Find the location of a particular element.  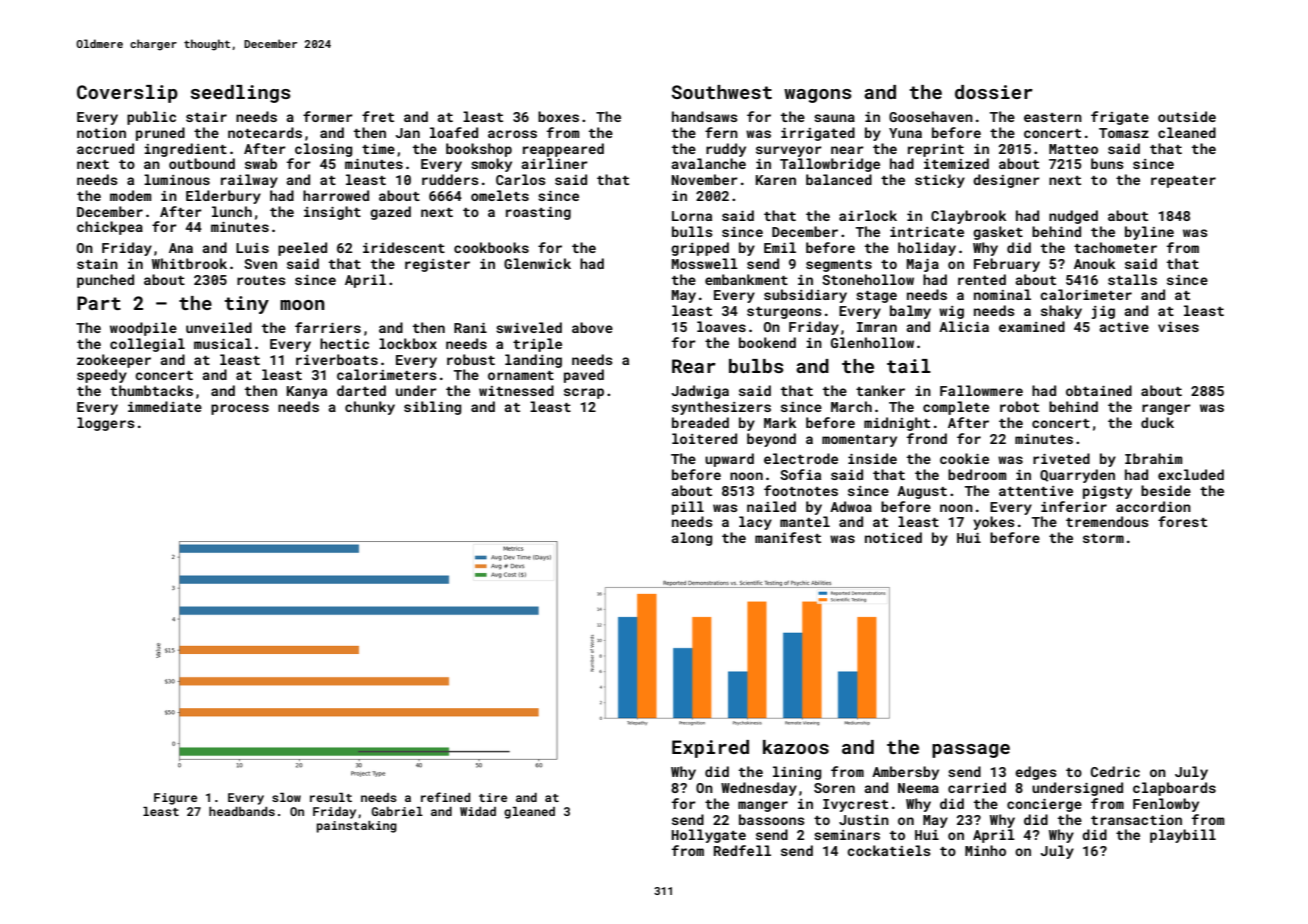

repeater is located at coordinates (1183, 182).
